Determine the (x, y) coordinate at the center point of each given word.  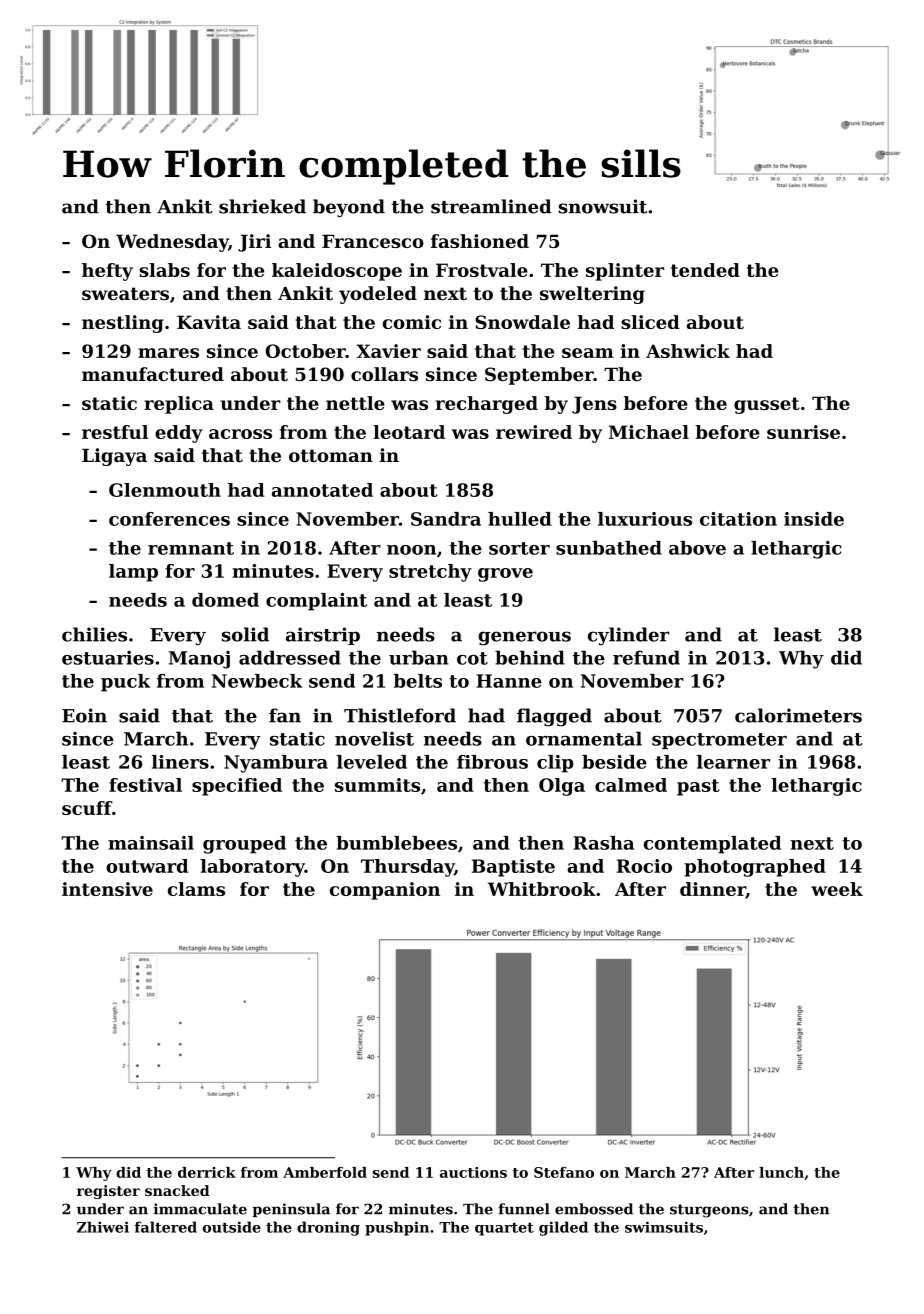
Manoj (199, 660)
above (697, 548)
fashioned (480, 241)
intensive (107, 889)
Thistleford (400, 715)
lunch (781, 1172)
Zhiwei (103, 1227)
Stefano (564, 1172)
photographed (755, 868)
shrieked (262, 206)
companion (385, 891)
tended (705, 270)
